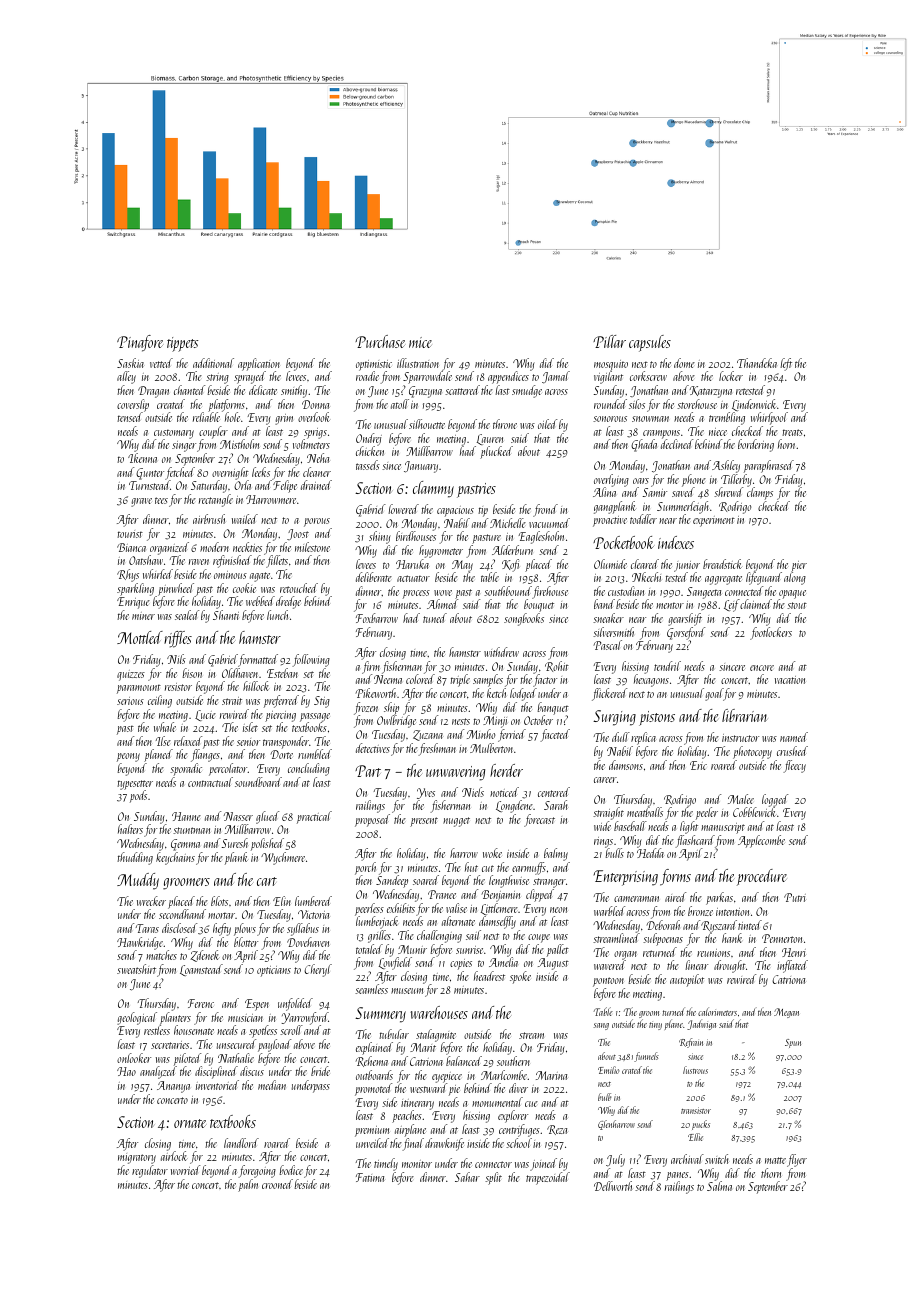 The width and height of the page is (924, 1308). What do you see at coordinates (762, 668) in the page?
I see `encore` at bounding box center [762, 668].
